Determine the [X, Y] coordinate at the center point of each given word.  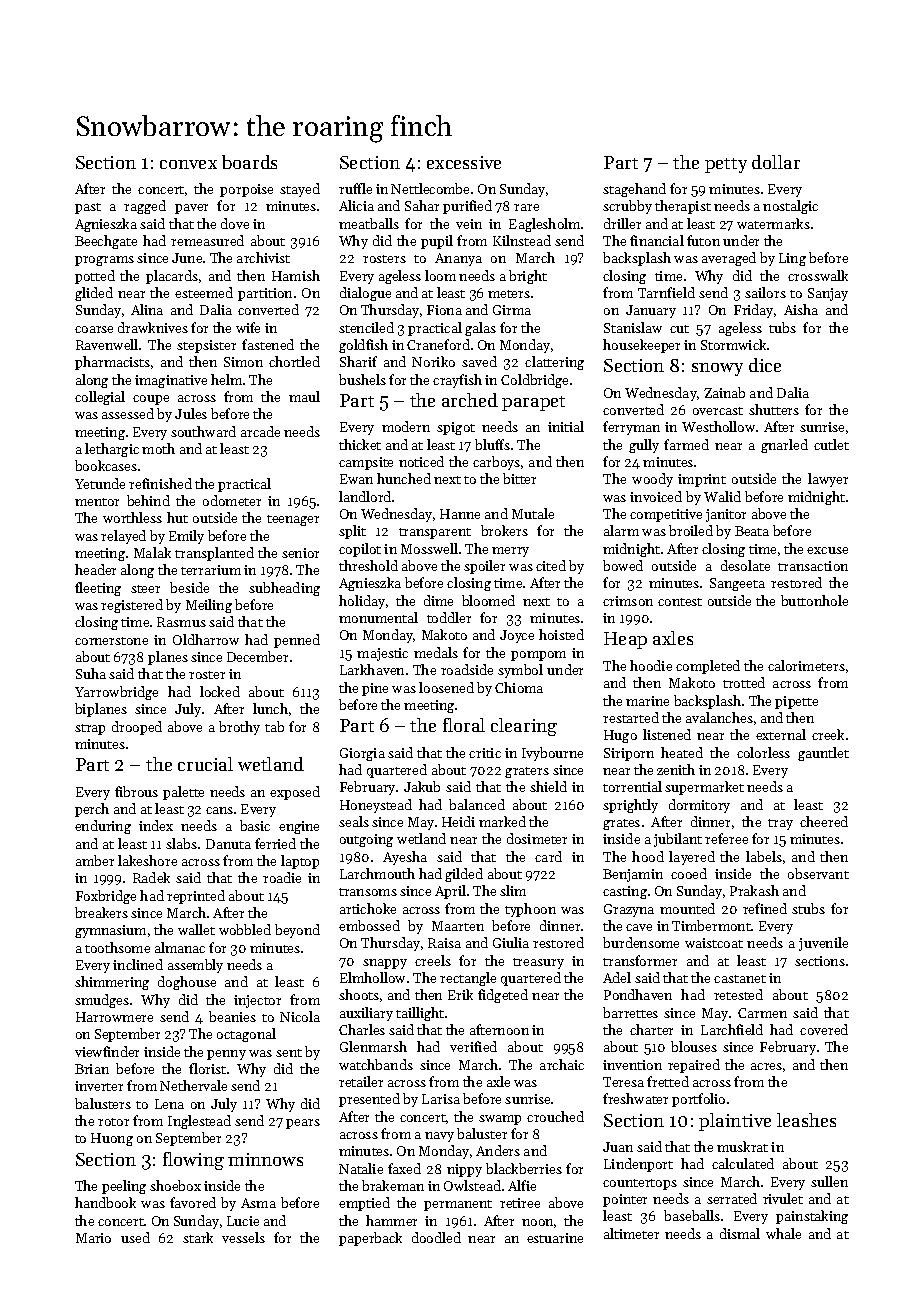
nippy [464, 1170]
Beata [752, 531]
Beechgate [106, 242]
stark [198, 1237]
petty [726, 165]
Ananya [458, 259]
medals [436, 652]
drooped [137, 728]
